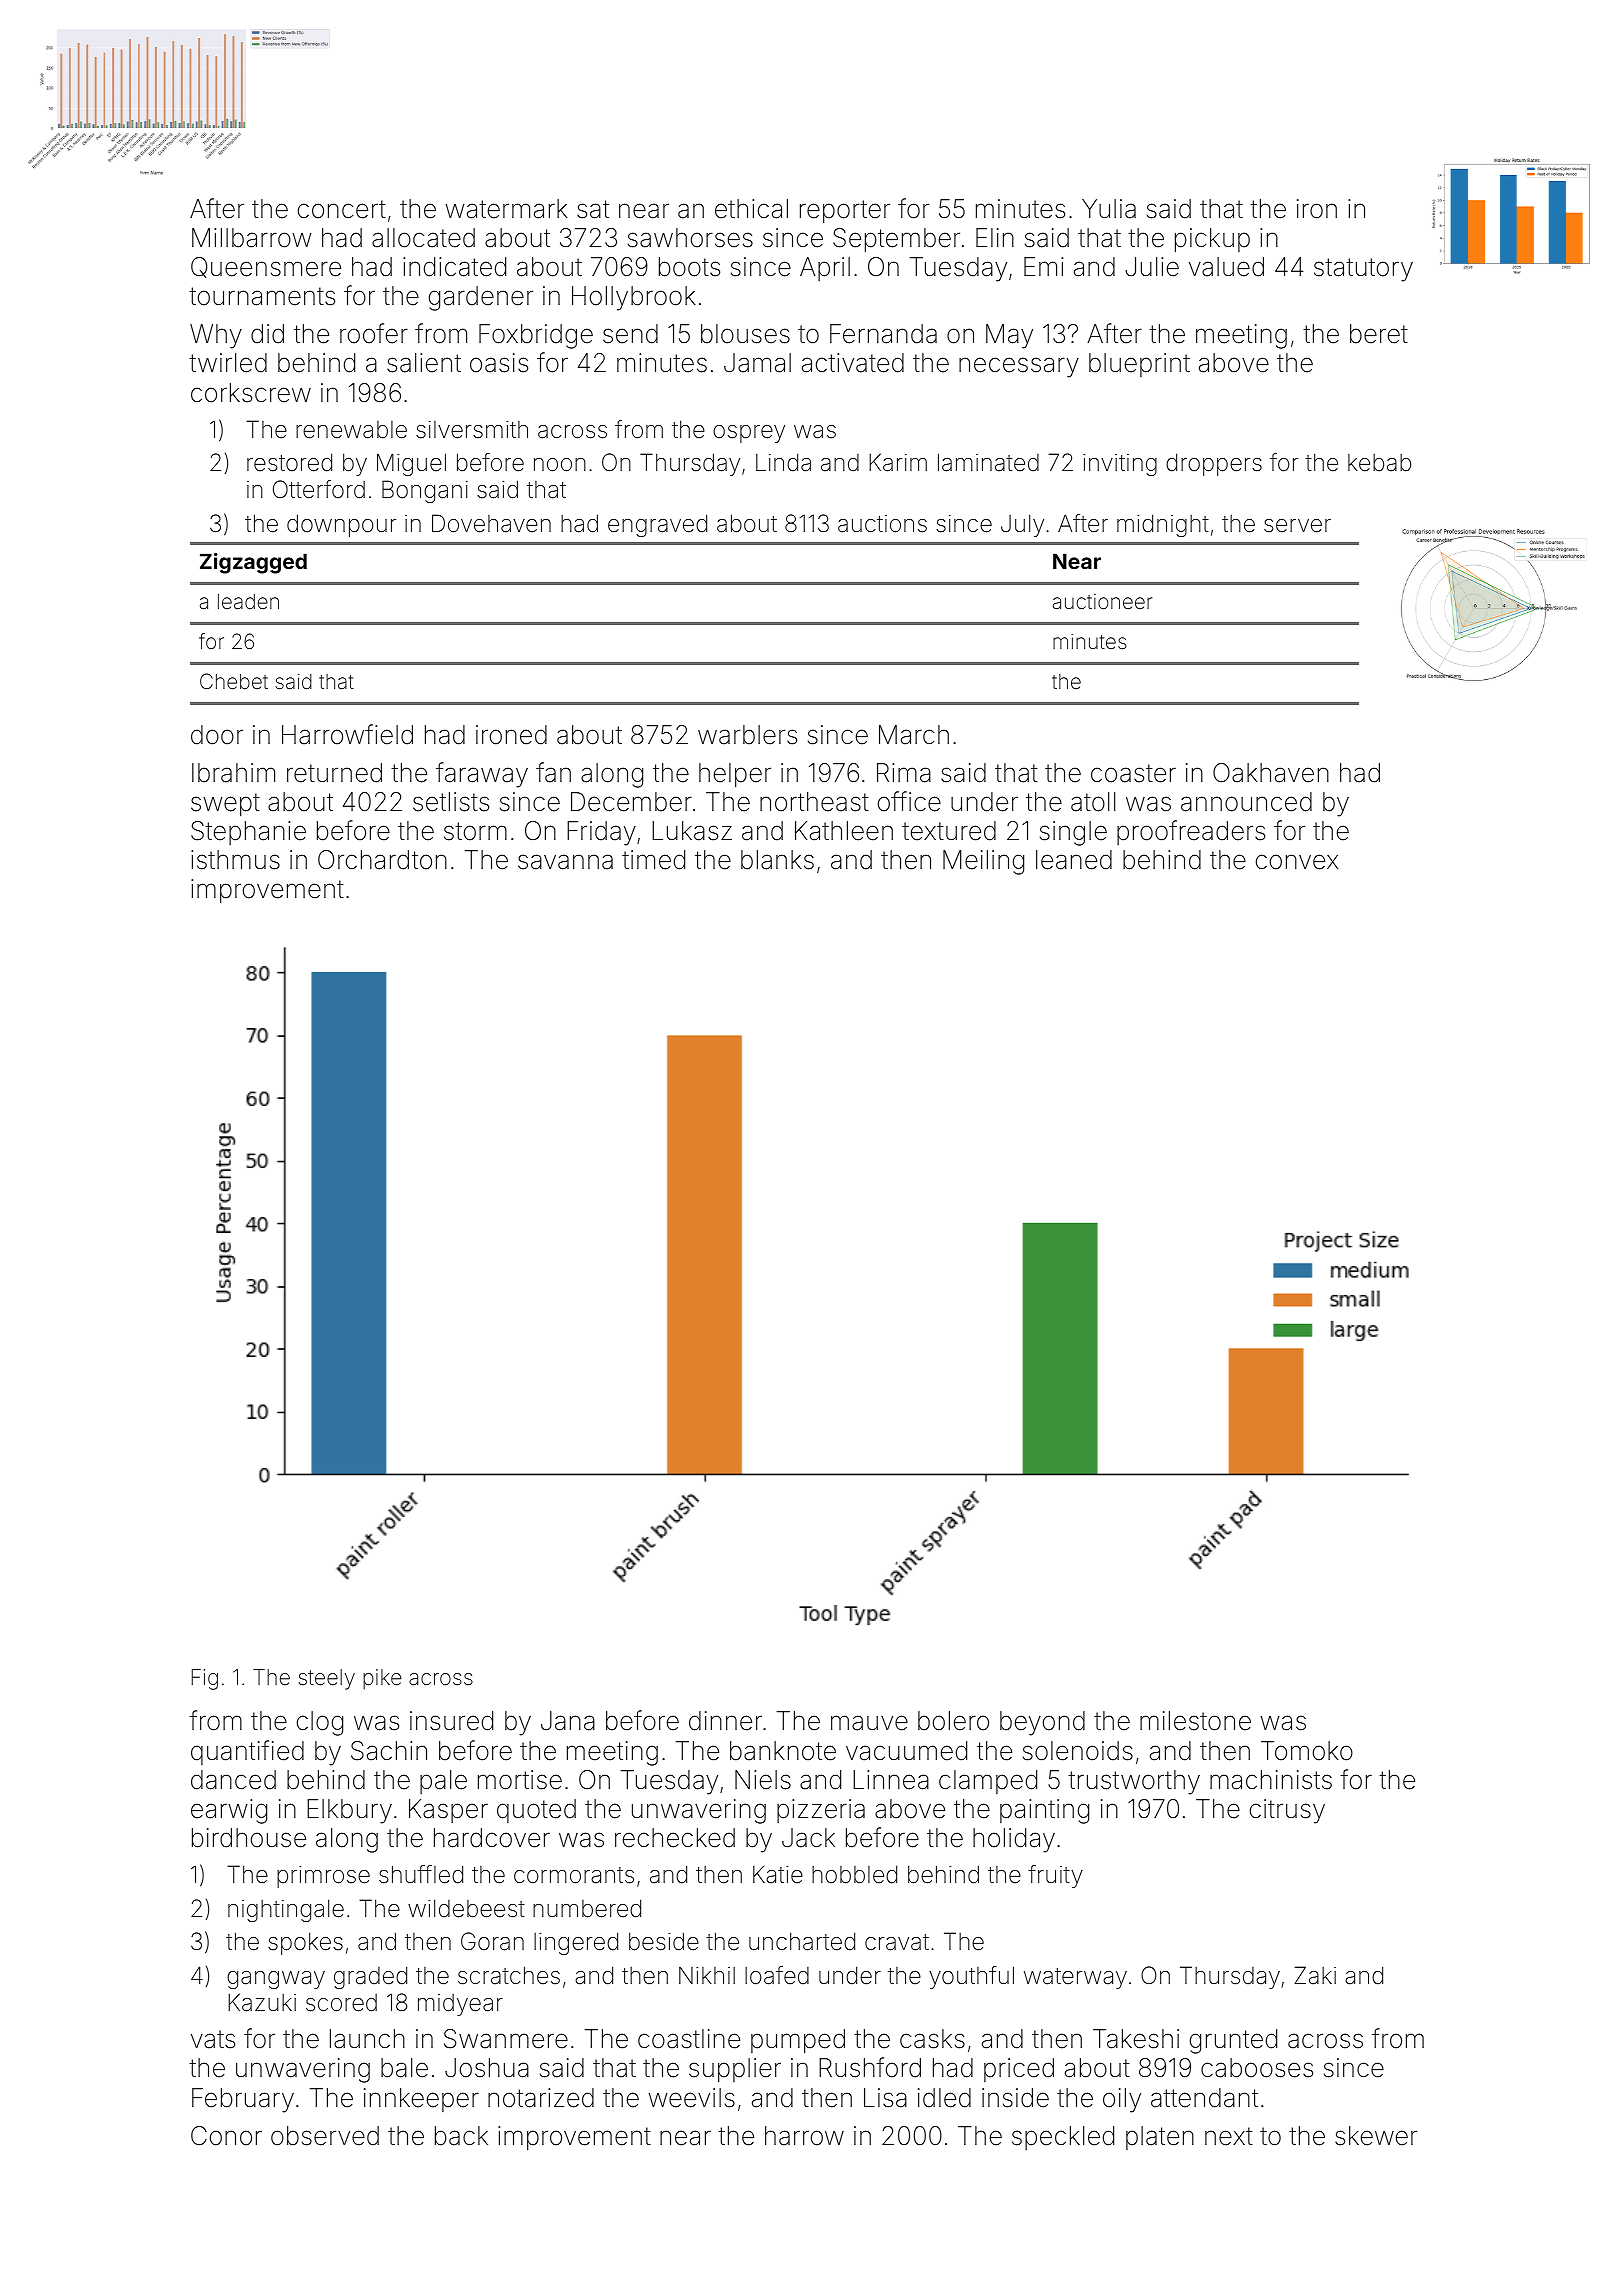  Describe the element at coordinates (461, 2136) in the screenshot. I see `back` at that location.
